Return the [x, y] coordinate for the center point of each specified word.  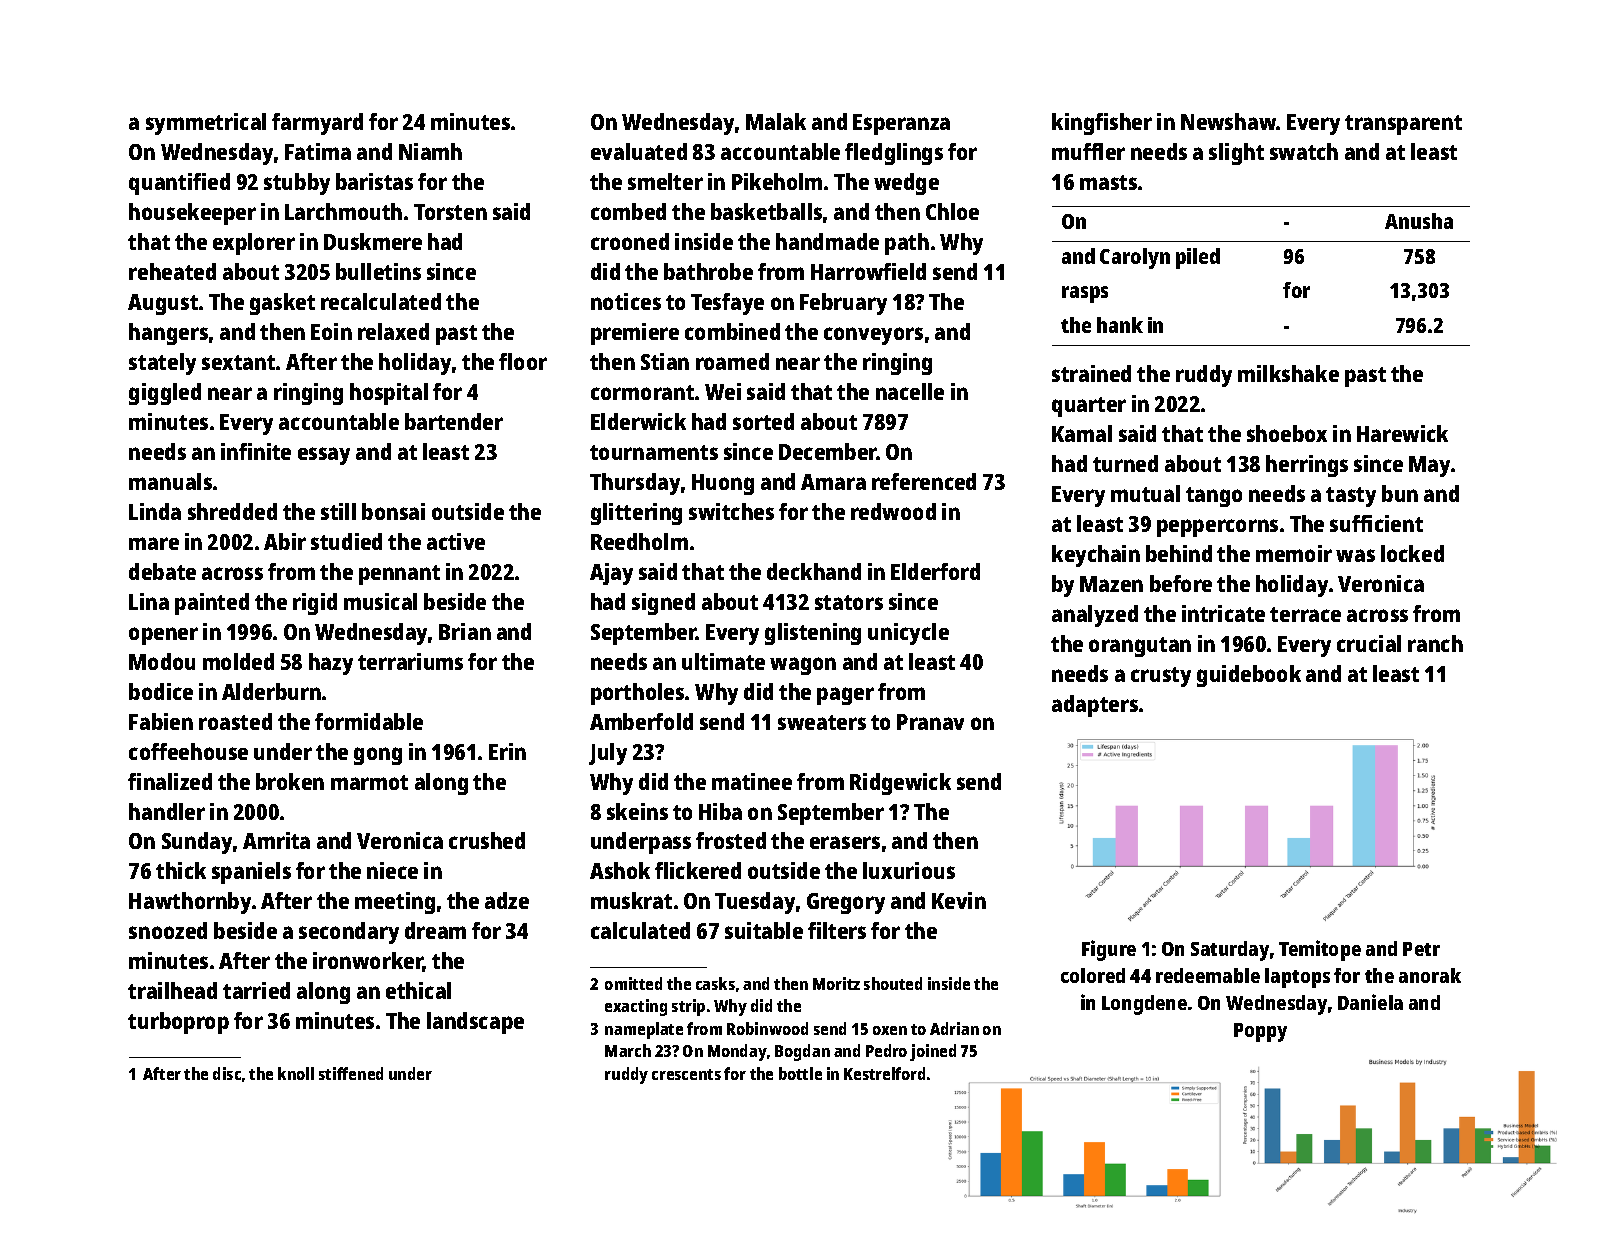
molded [238, 661]
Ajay [611, 574]
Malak [776, 121]
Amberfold [641, 721]
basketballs [766, 211]
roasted [235, 721]
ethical [418, 990]
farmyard [317, 124]
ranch [1435, 643]
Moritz [836, 983]
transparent [1403, 125]
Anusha [1419, 221]
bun [1400, 493]
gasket [282, 304]
